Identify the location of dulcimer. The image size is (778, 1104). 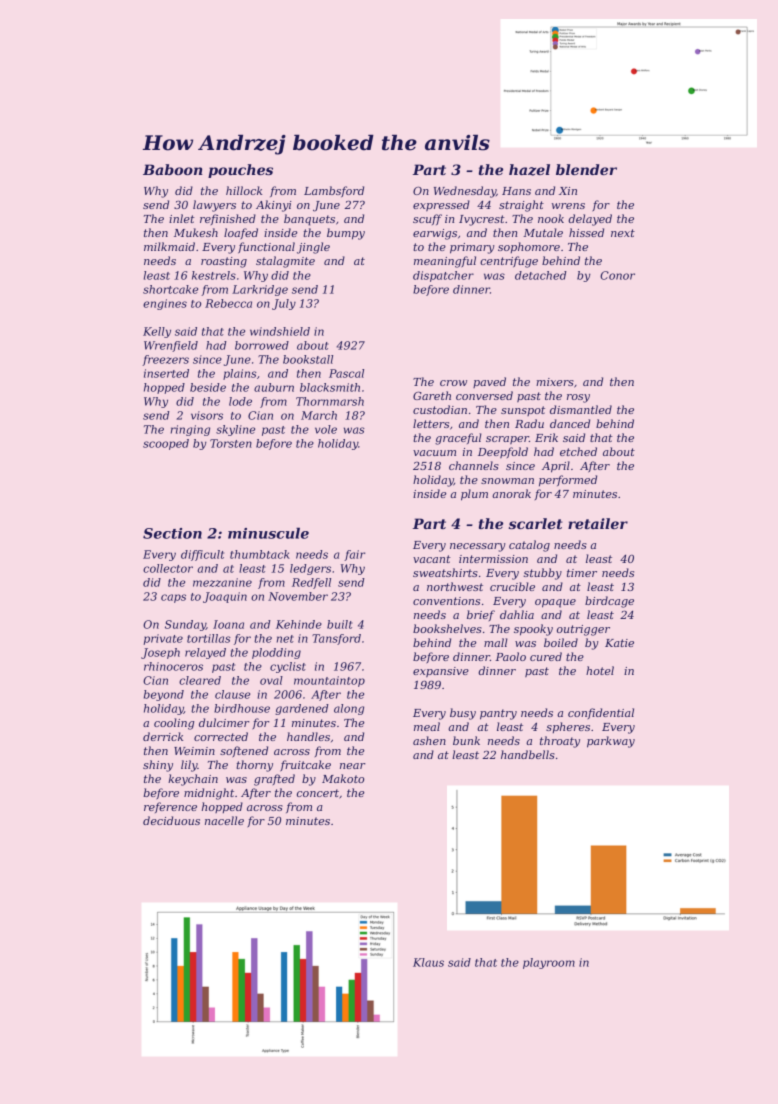
(224, 722).
